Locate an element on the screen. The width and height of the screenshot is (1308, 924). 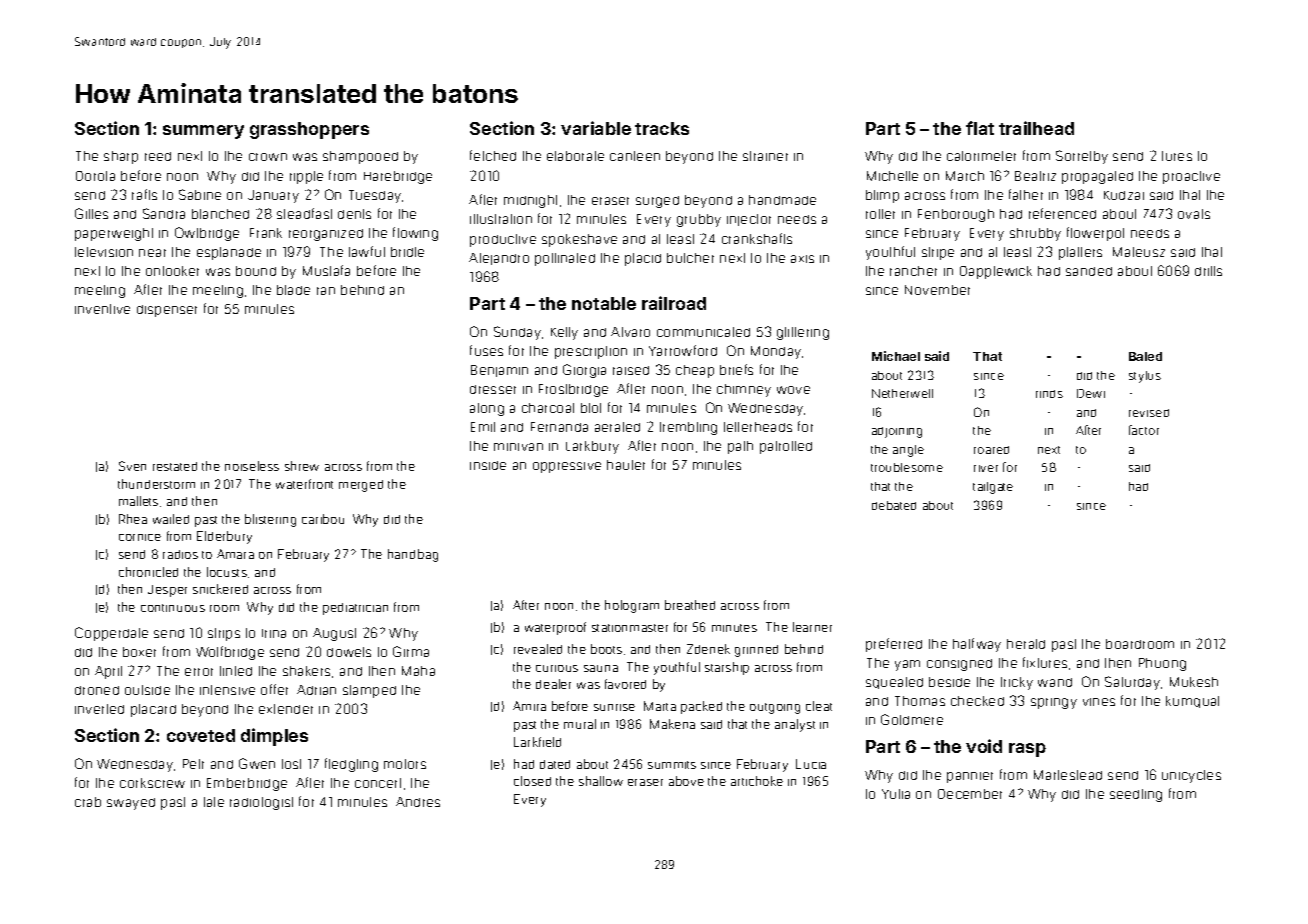
communicated is located at coordinates (703, 332).
